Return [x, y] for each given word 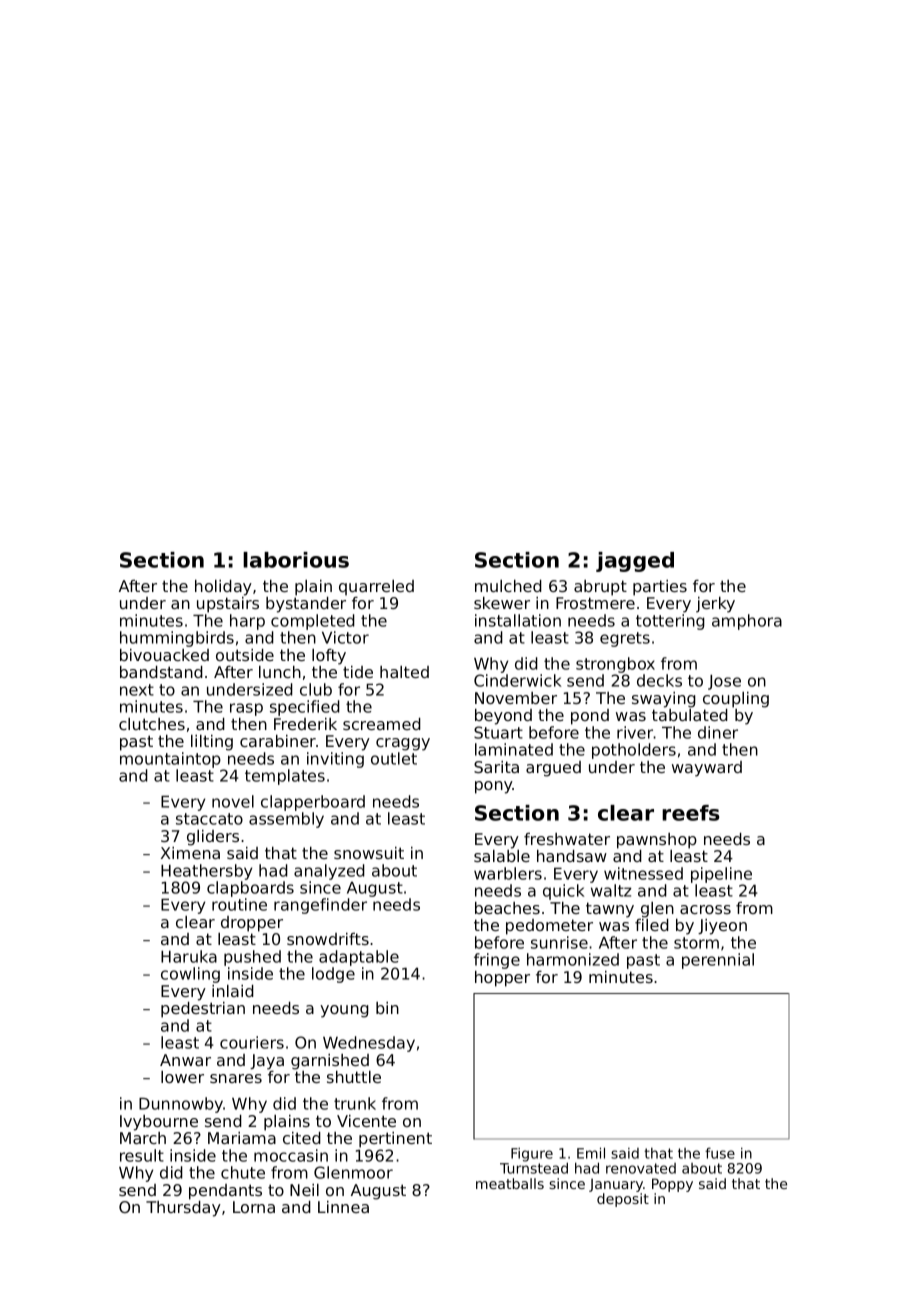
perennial [718, 961]
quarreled [376, 588]
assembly [286, 820]
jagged [635, 562]
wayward [707, 769]
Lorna [254, 1207]
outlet [394, 758]
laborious [296, 560]
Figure [532, 1155]
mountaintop [170, 760]
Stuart [498, 732]
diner [718, 732]
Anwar [185, 1060]
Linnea [343, 1207]
